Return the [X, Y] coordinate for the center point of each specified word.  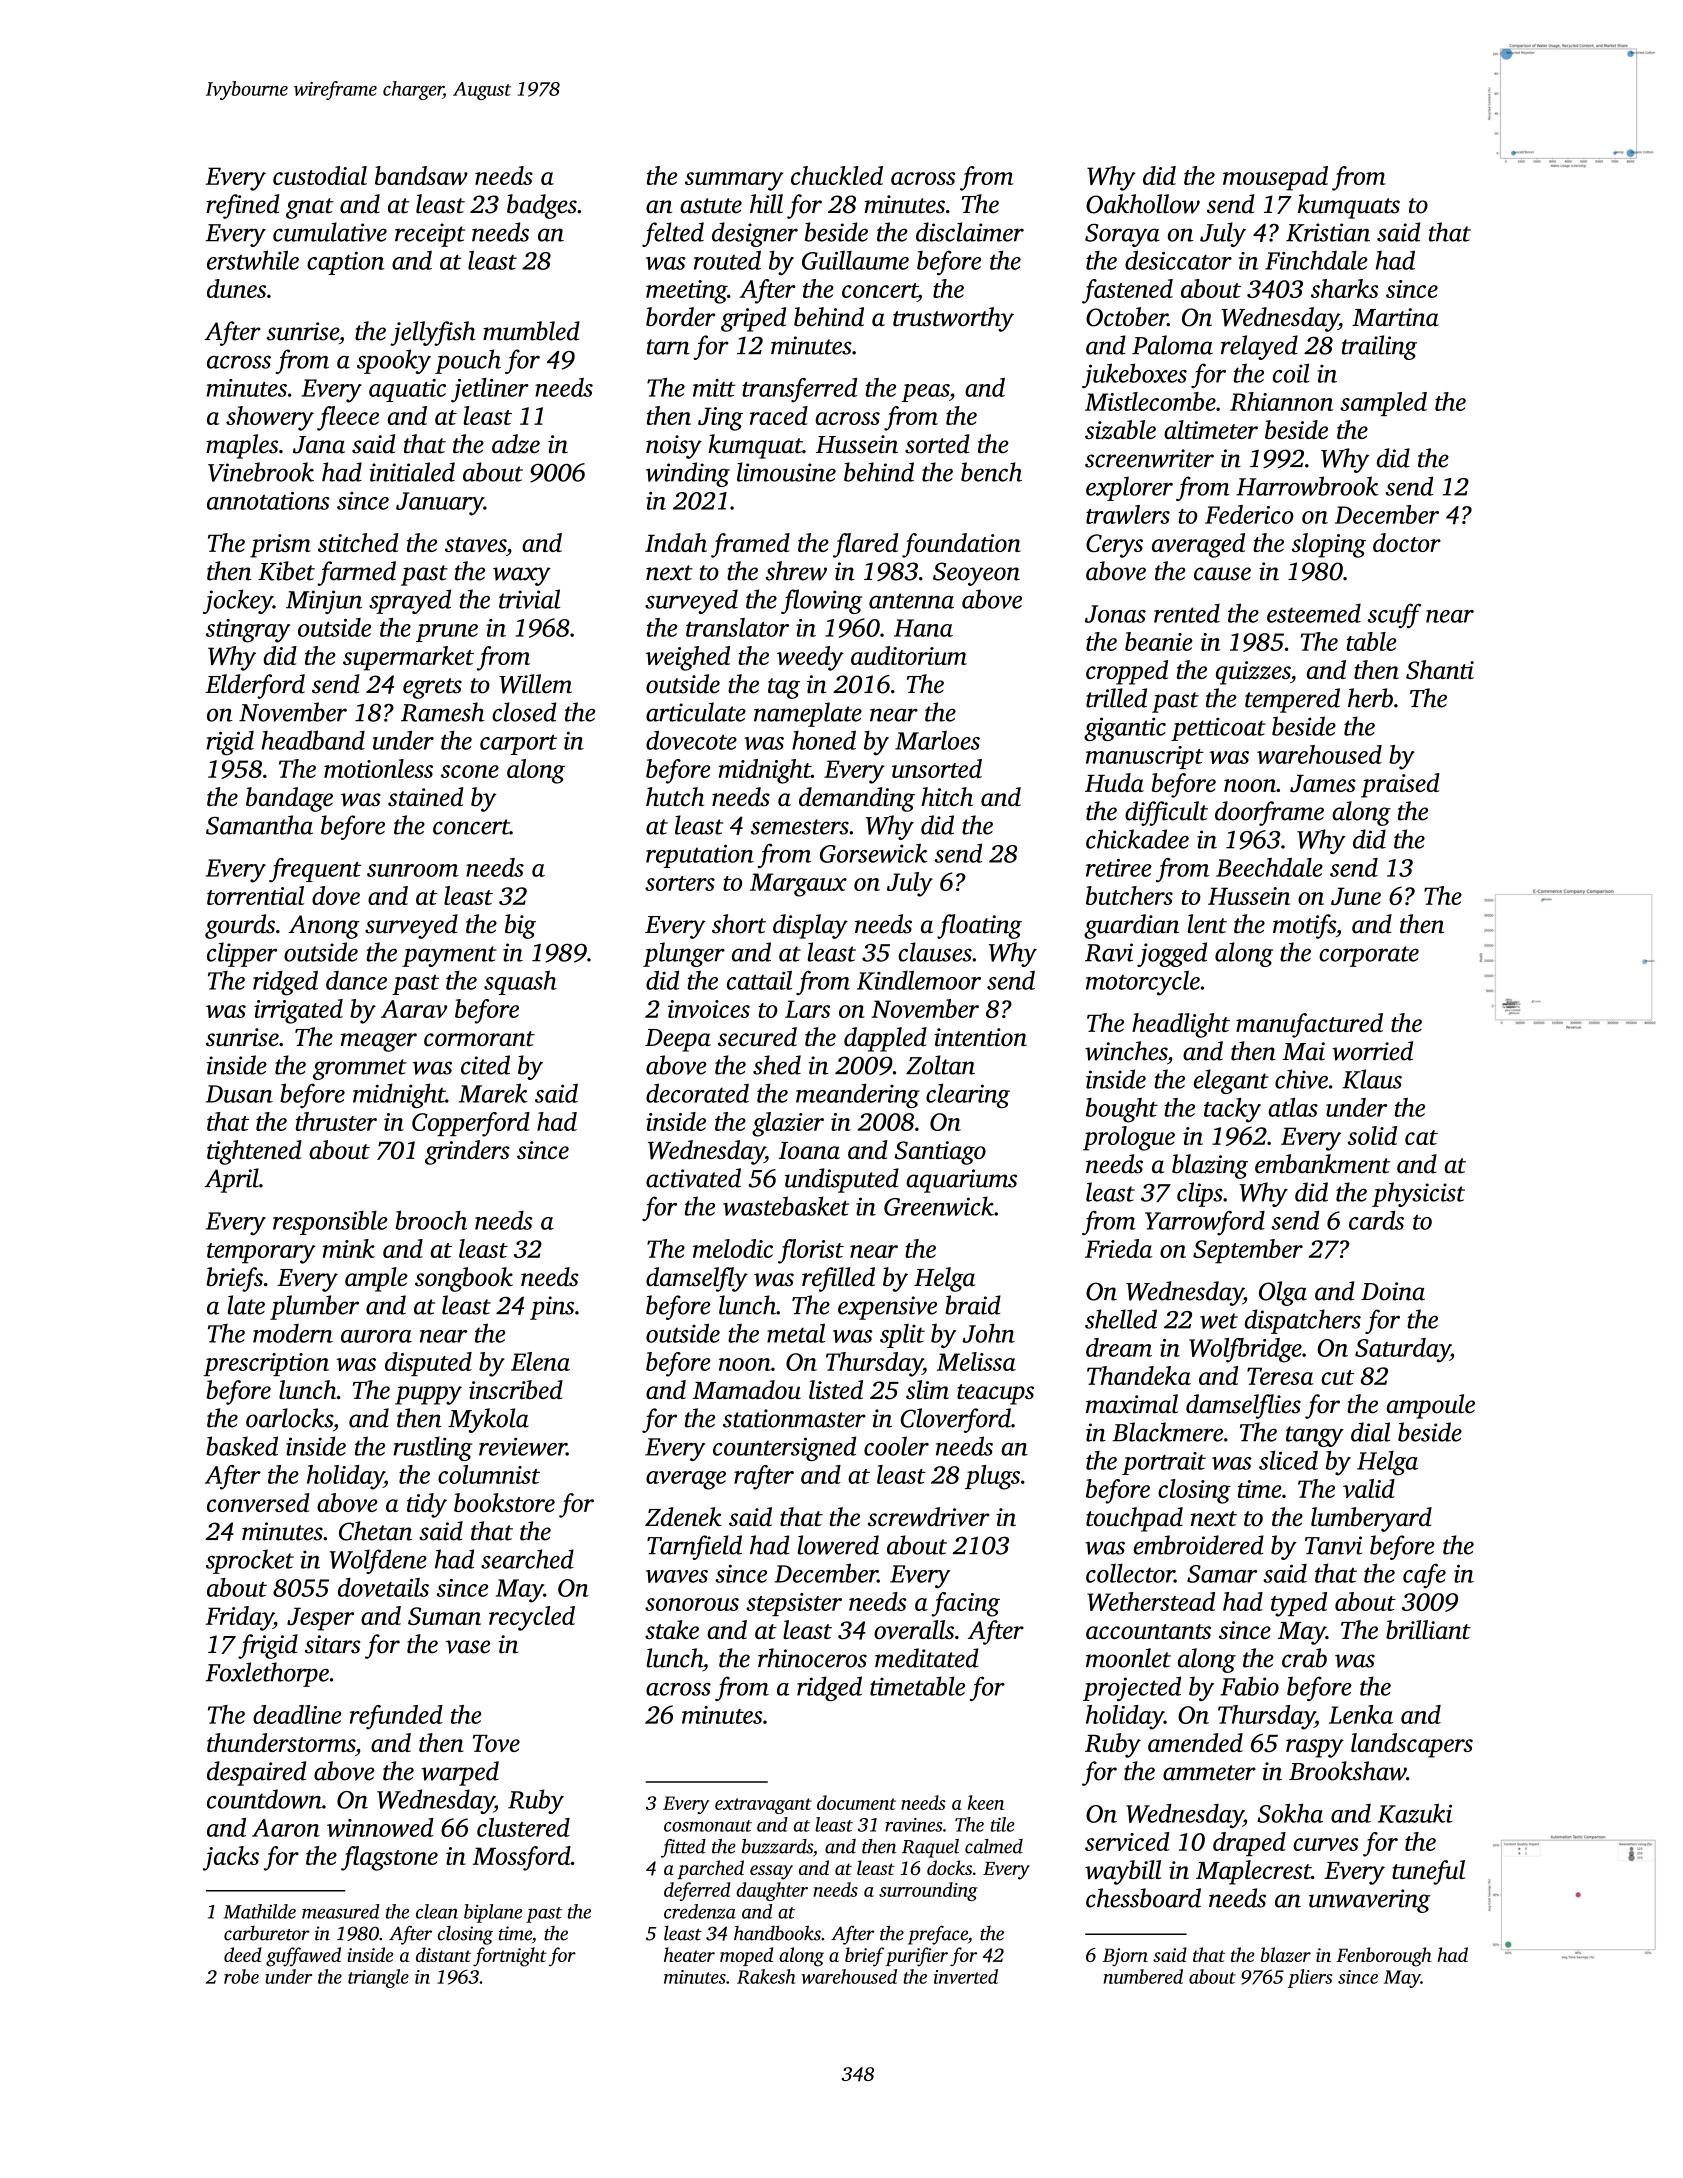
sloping [1329, 545]
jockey [238, 601]
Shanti [1440, 670]
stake [672, 1629]
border [680, 317]
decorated [697, 1093]
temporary [261, 1253]
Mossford [522, 1858]
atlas [1293, 1107]
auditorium [909, 655]
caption [345, 263]
